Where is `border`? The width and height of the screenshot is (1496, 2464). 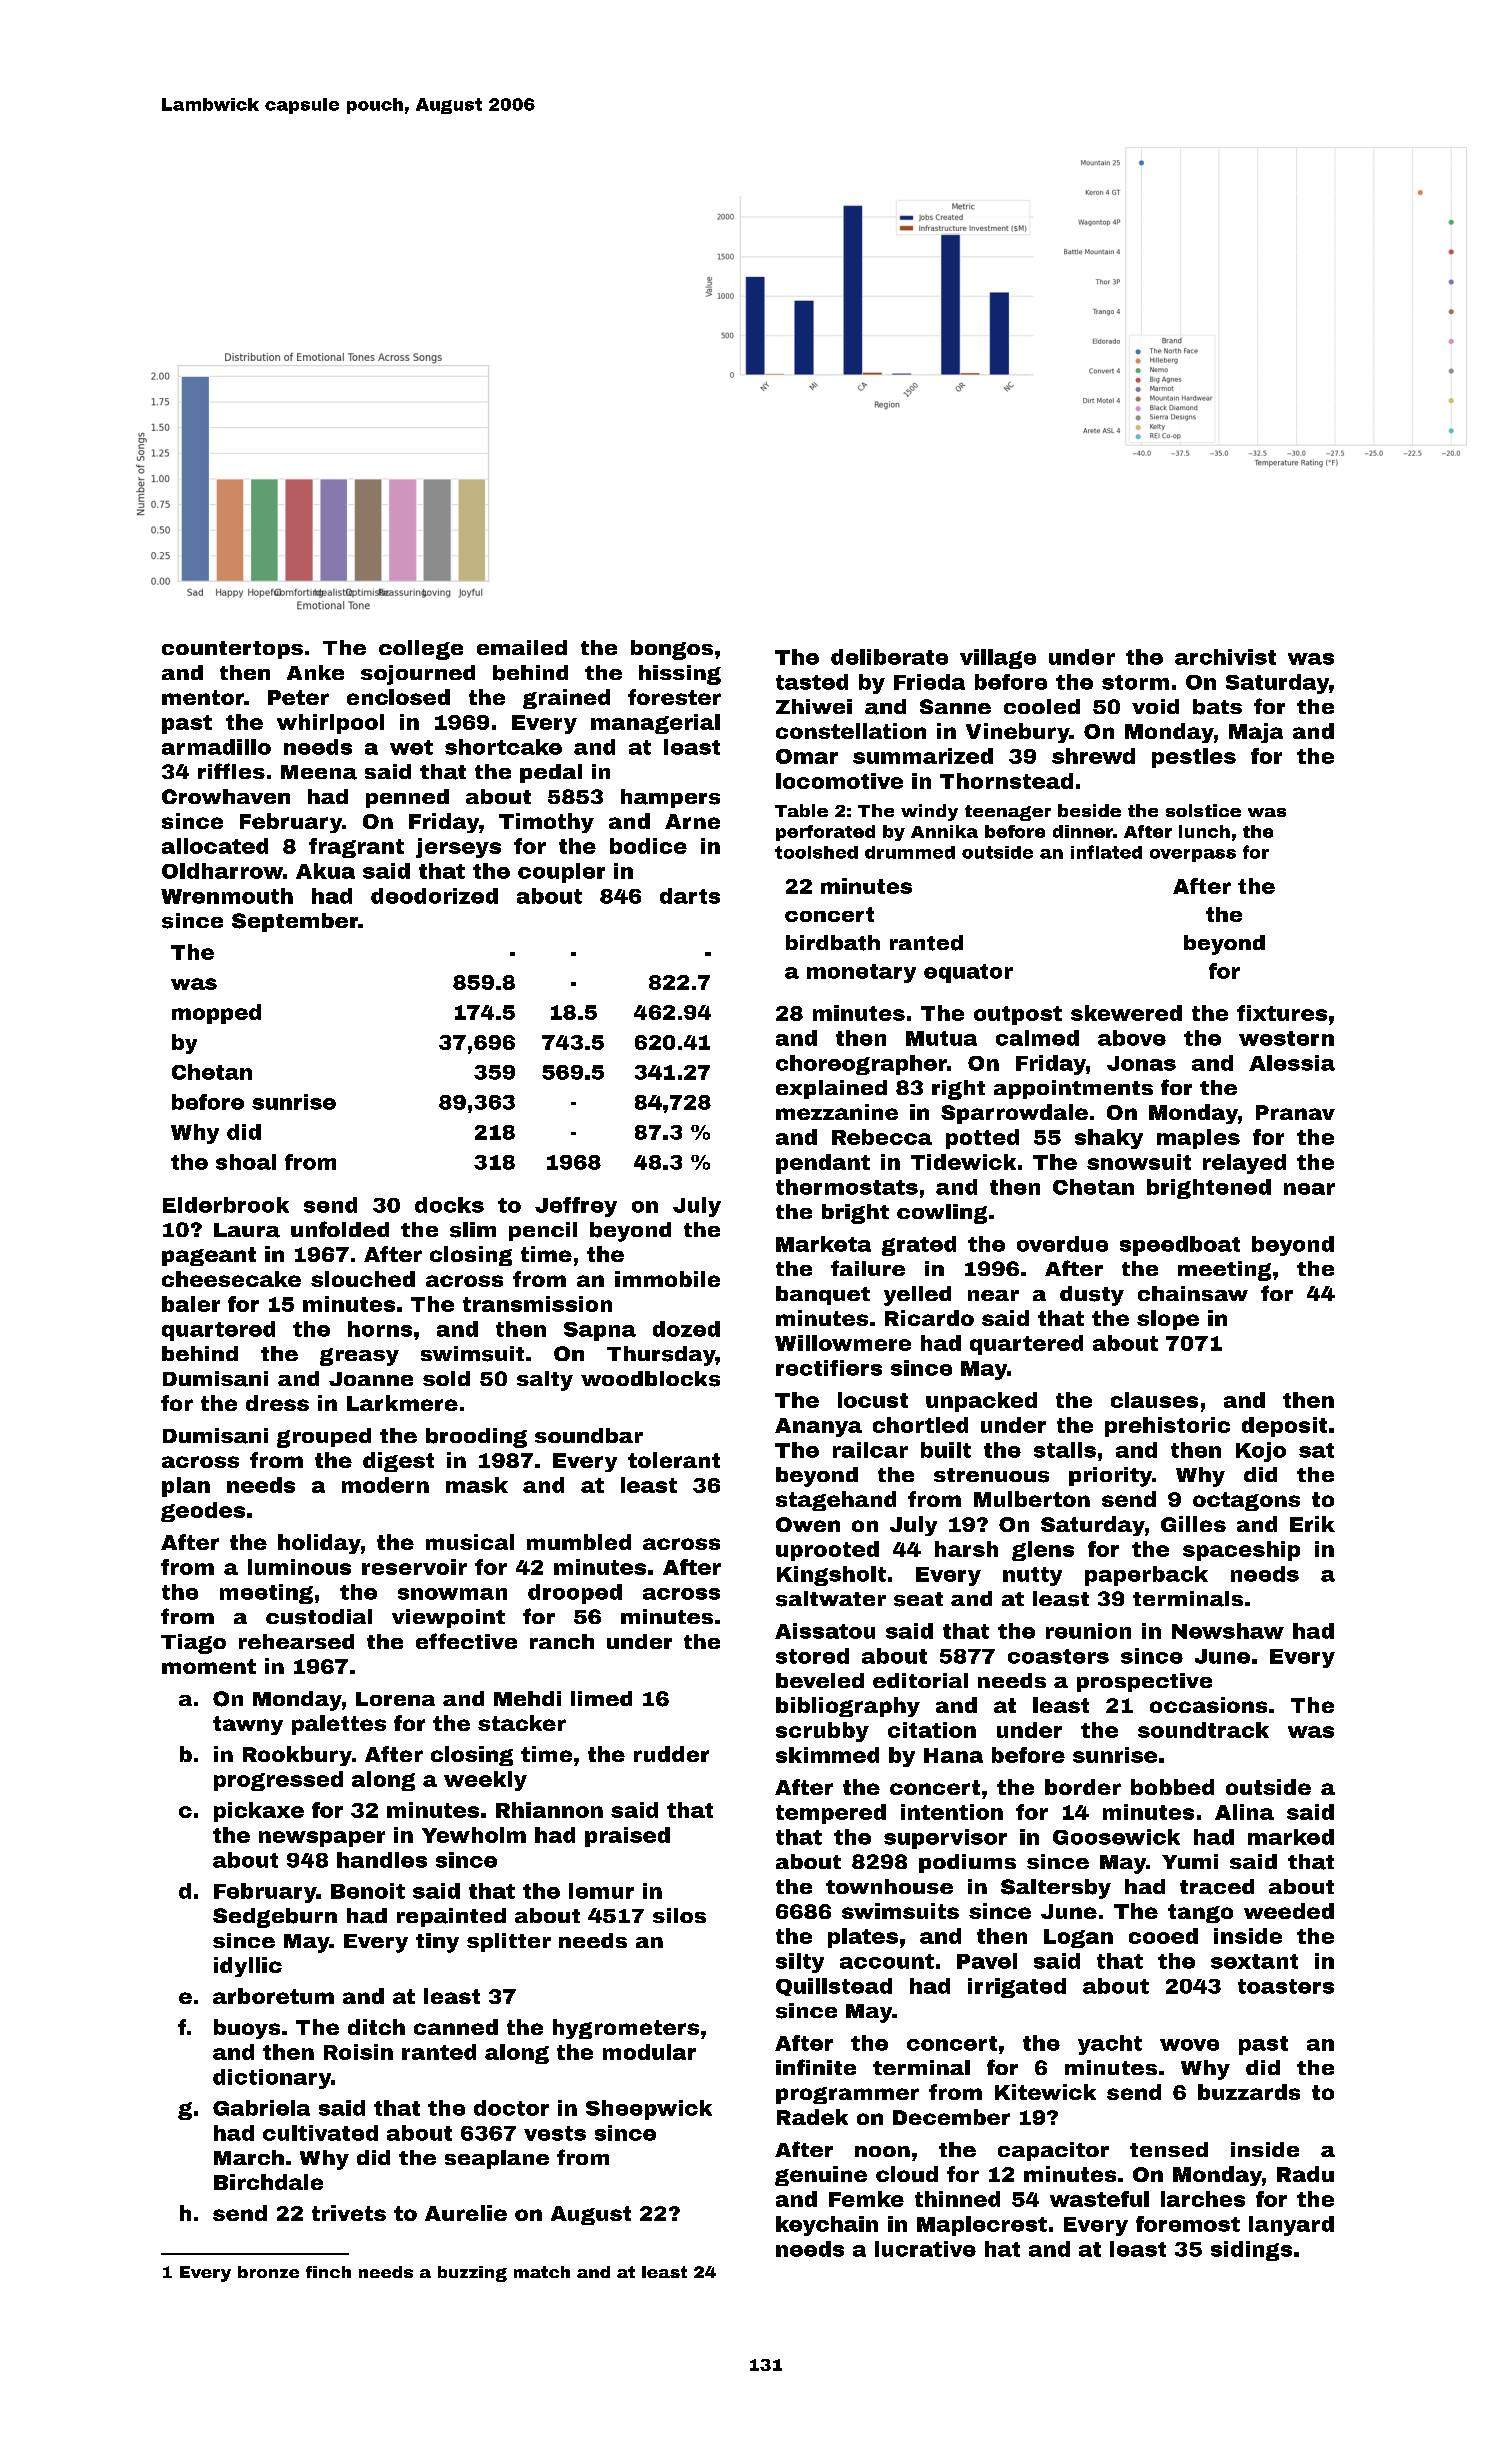
border is located at coordinates (1083, 1787).
